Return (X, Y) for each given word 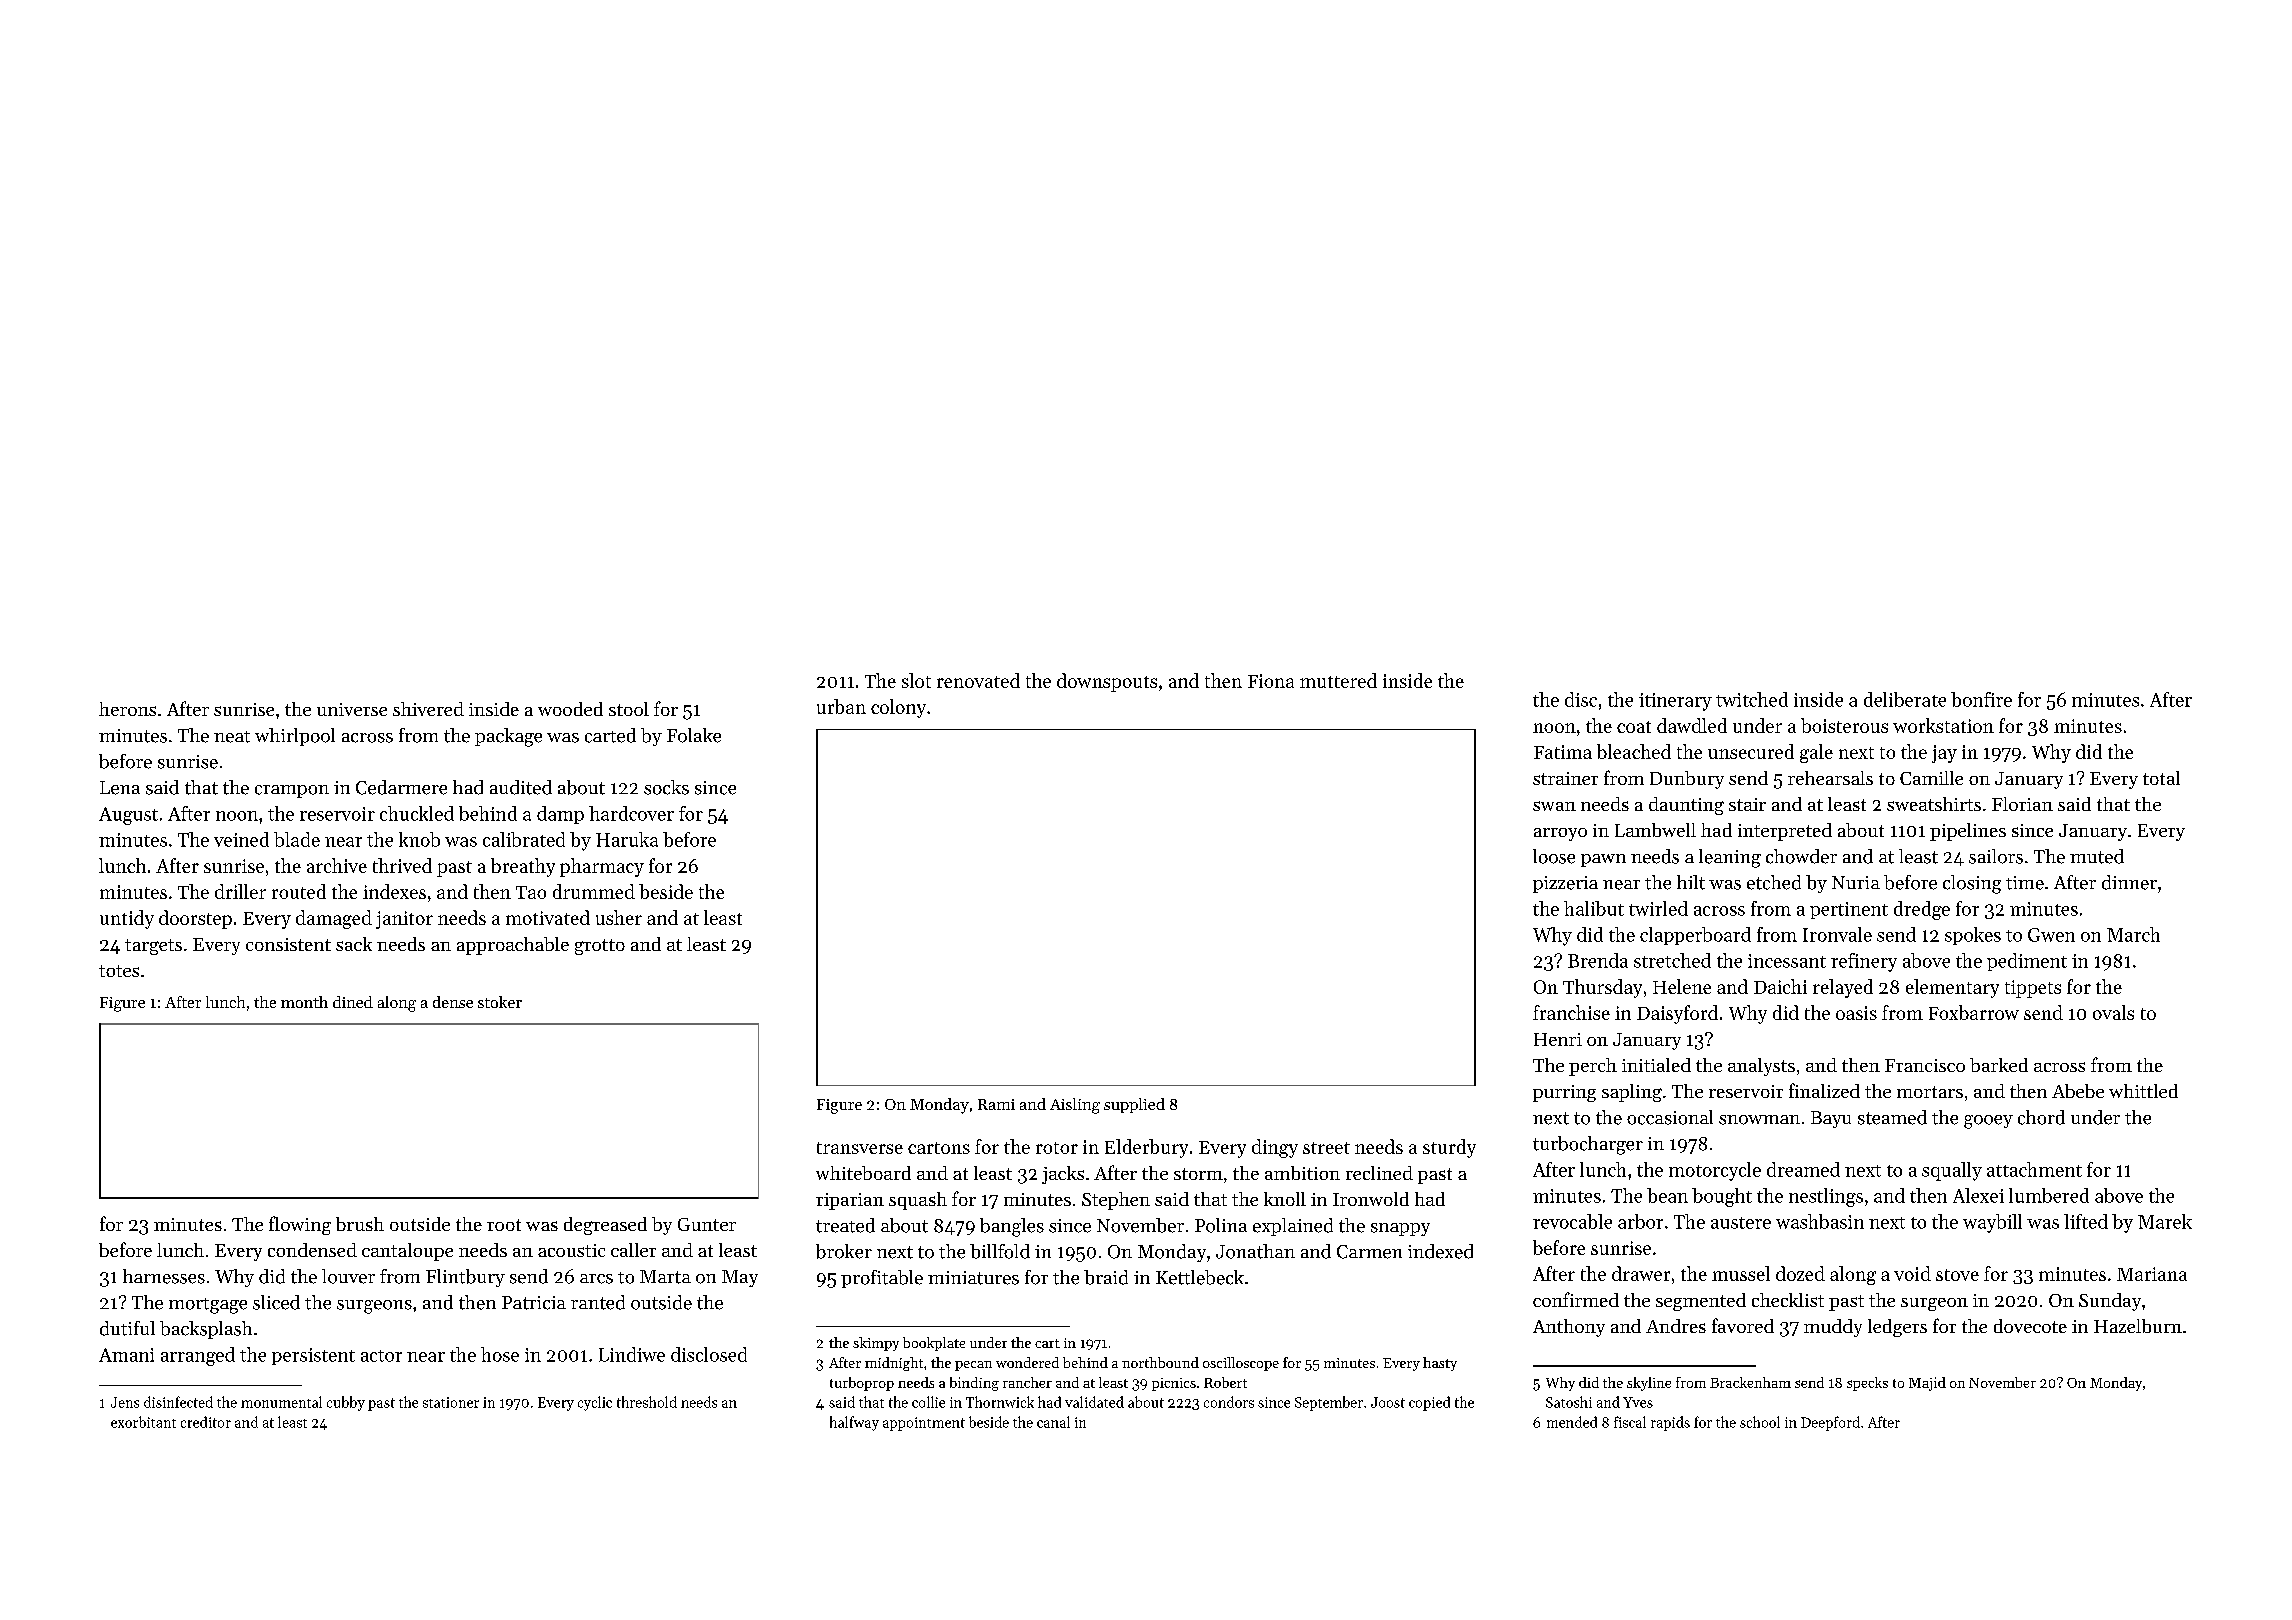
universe (352, 709)
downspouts (1107, 682)
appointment (924, 1424)
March (2133, 934)
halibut (1594, 908)
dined (353, 1002)
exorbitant (143, 1422)
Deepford (1830, 1423)
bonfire (1981, 699)
